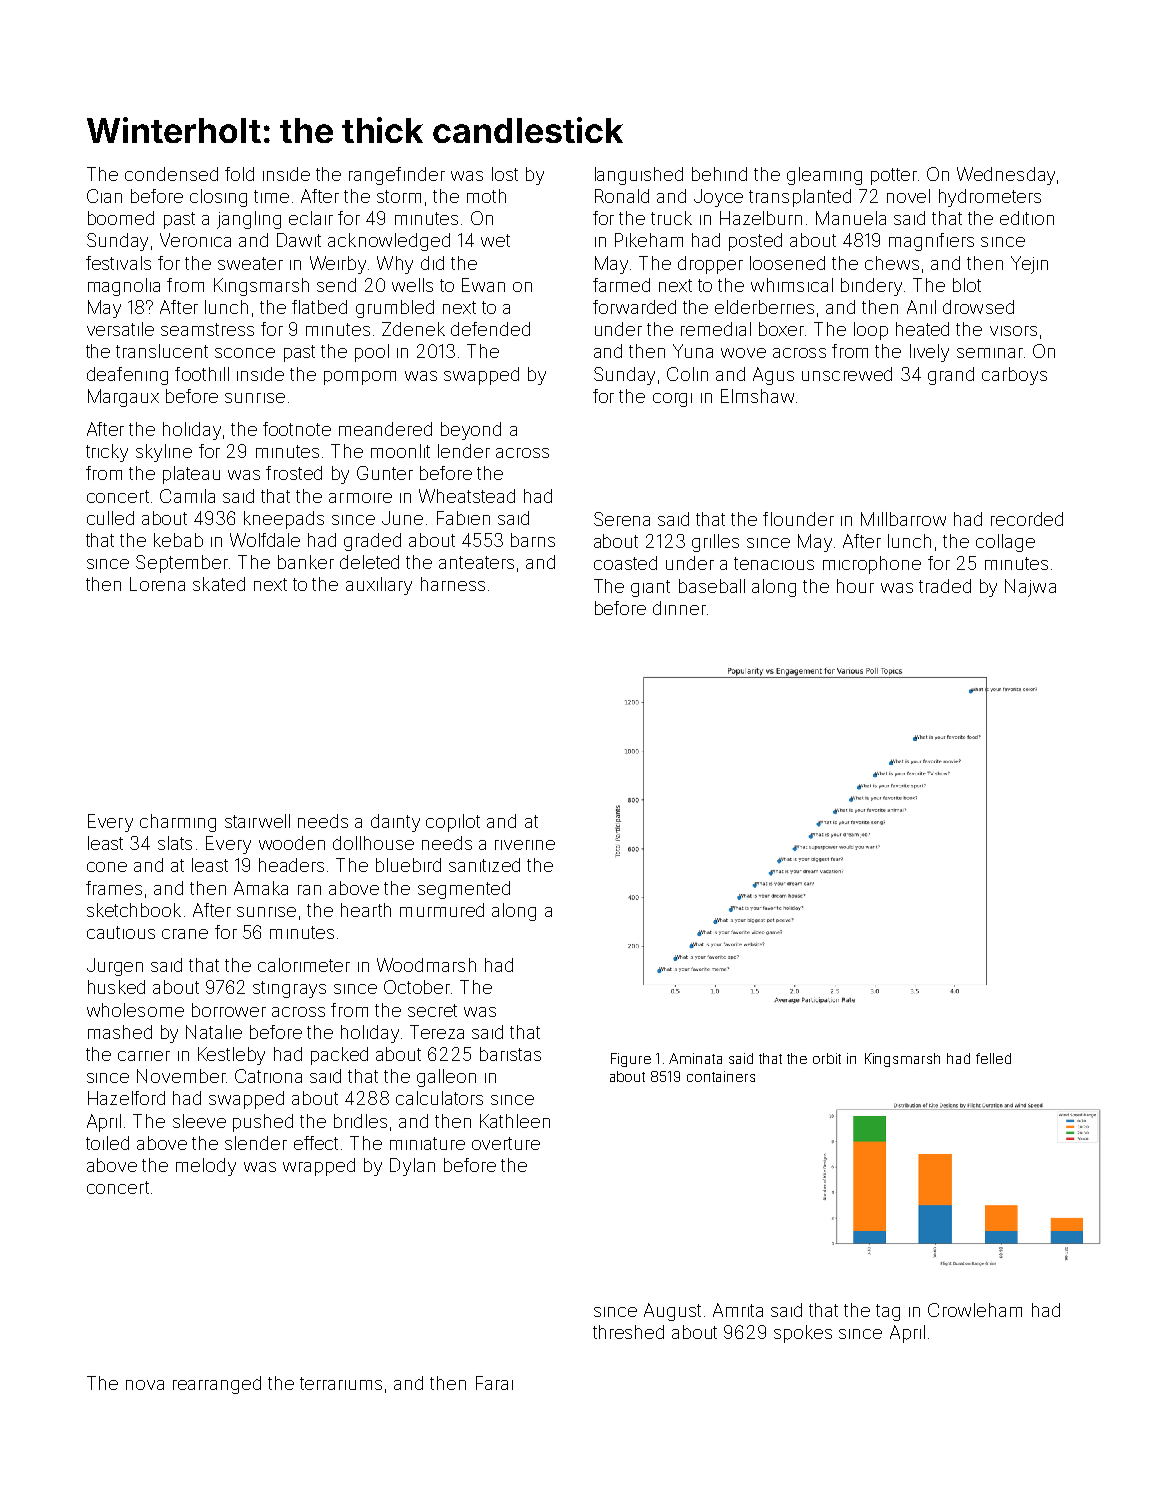 This page has height=1490, width=1151. I want to click on magnifiers, so click(931, 242).
